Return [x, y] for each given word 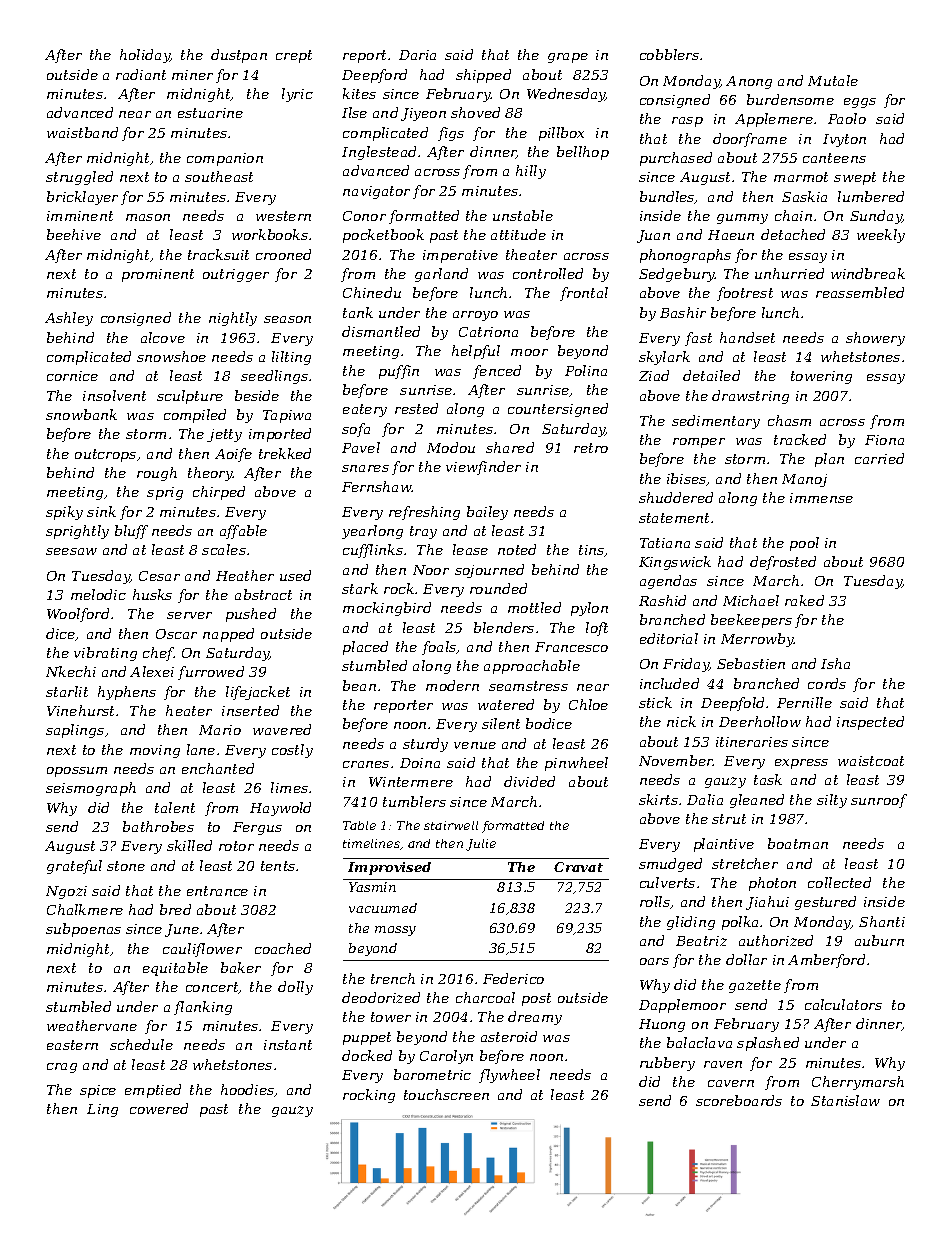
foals [439, 648]
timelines [372, 844]
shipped [483, 76]
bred [175, 909]
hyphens [127, 693]
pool [804, 544]
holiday [145, 56]
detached [793, 234]
